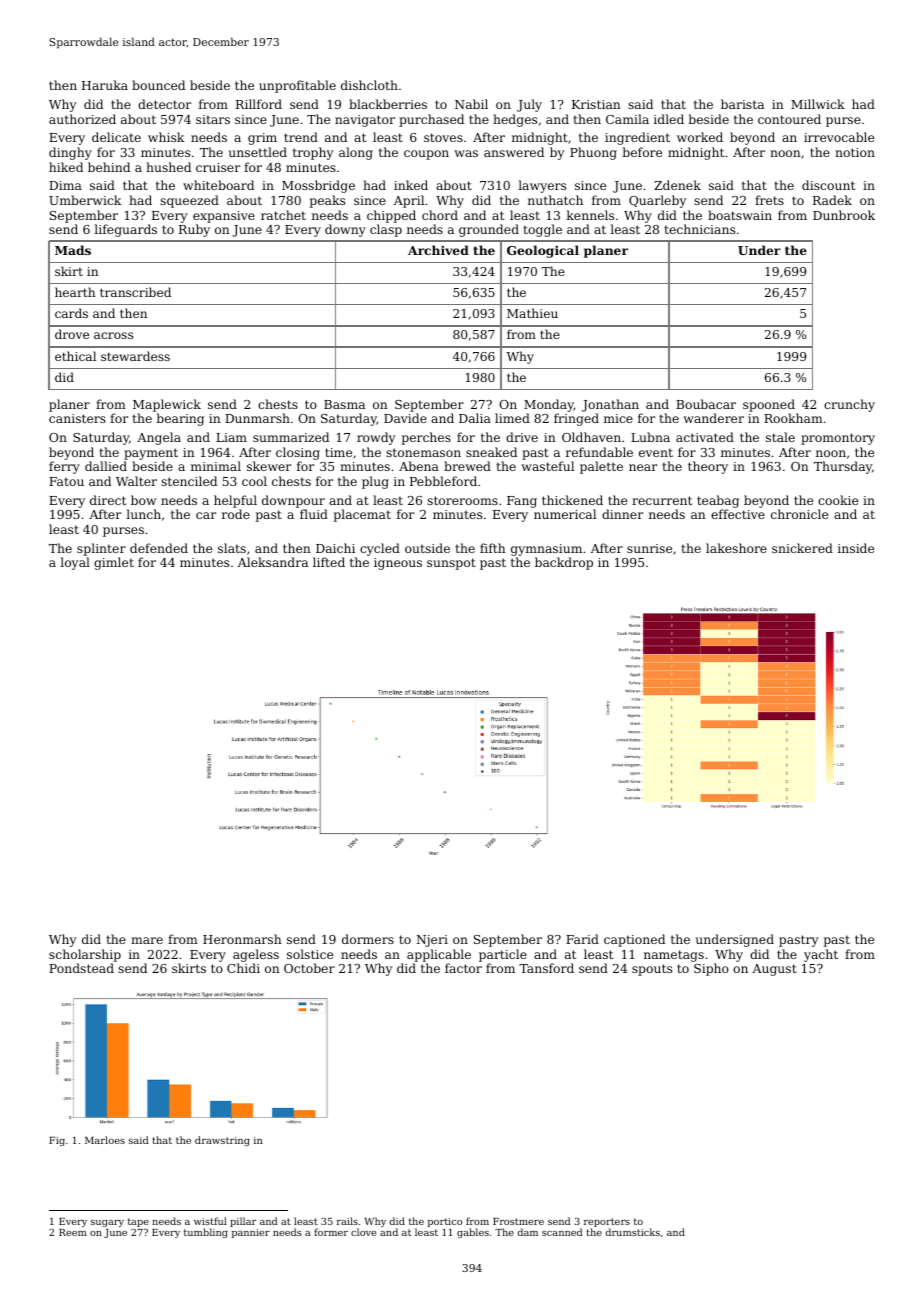 The width and height of the screenshot is (924, 1308). What do you see at coordinates (705, 437) in the screenshot?
I see `activated` at bounding box center [705, 437].
